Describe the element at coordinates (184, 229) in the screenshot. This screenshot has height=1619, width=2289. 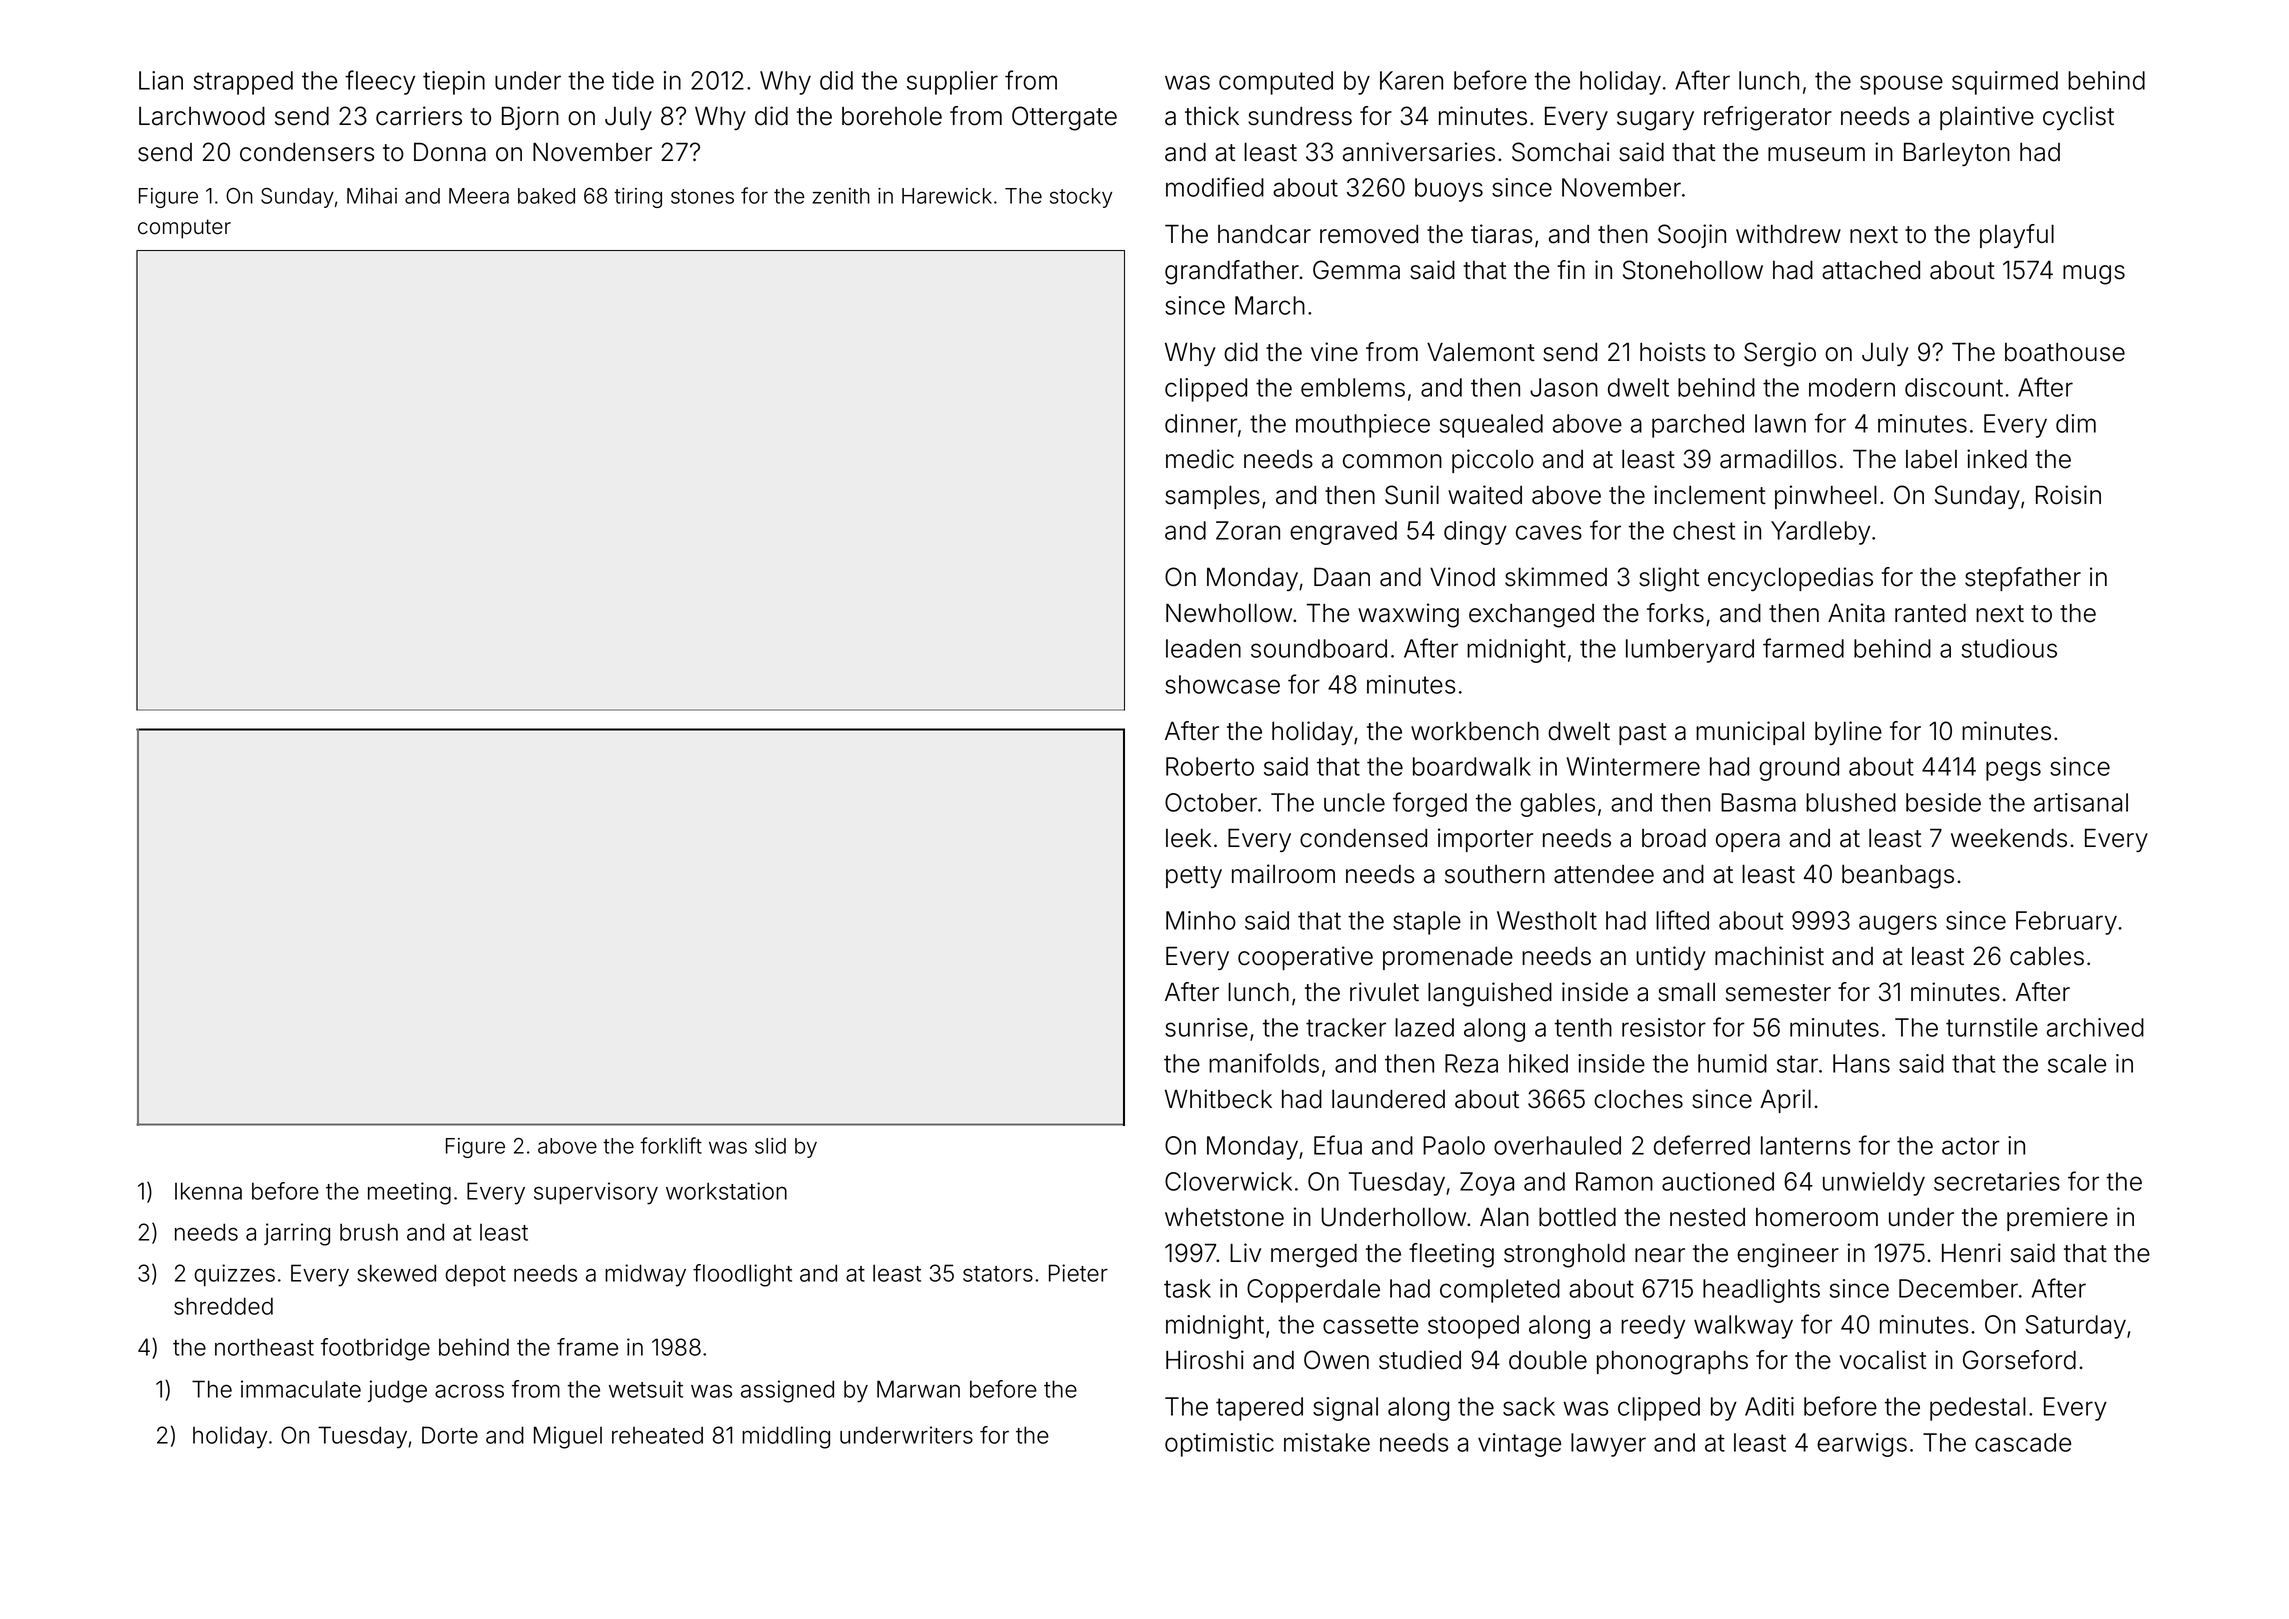
I see `computer` at that location.
